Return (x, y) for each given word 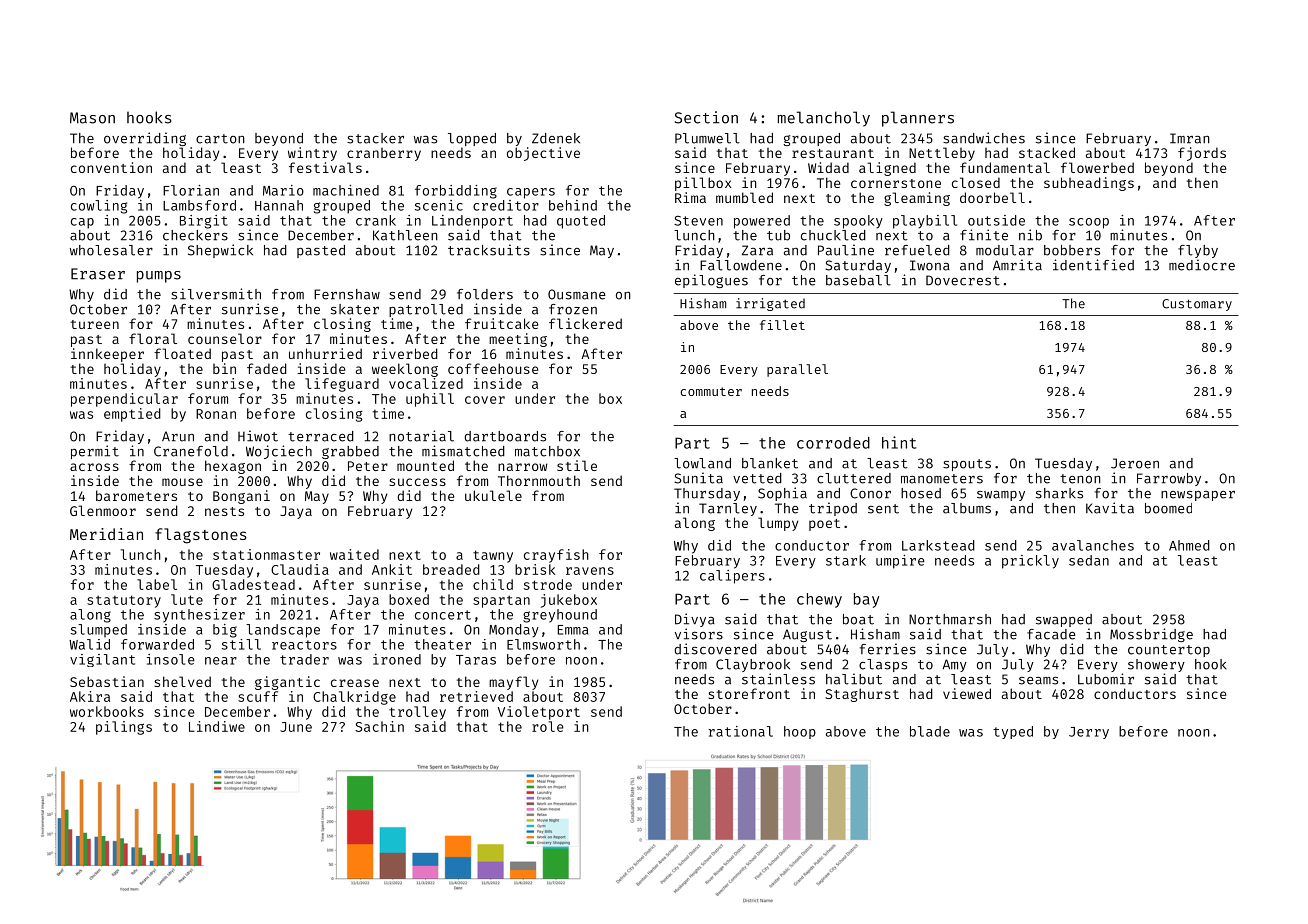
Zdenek (556, 138)
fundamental (1005, 167)
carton (220, 139)
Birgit (204, 222)
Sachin (379, 726)
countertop (1169, 651)
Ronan (216, 414)
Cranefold (191, 451)
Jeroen (1135, 463)
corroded (833, 443)
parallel (797, 370)
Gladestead (253, 584)
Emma (573, 630)
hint (899, 442)
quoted (581, 222)
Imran (1190, 138)
